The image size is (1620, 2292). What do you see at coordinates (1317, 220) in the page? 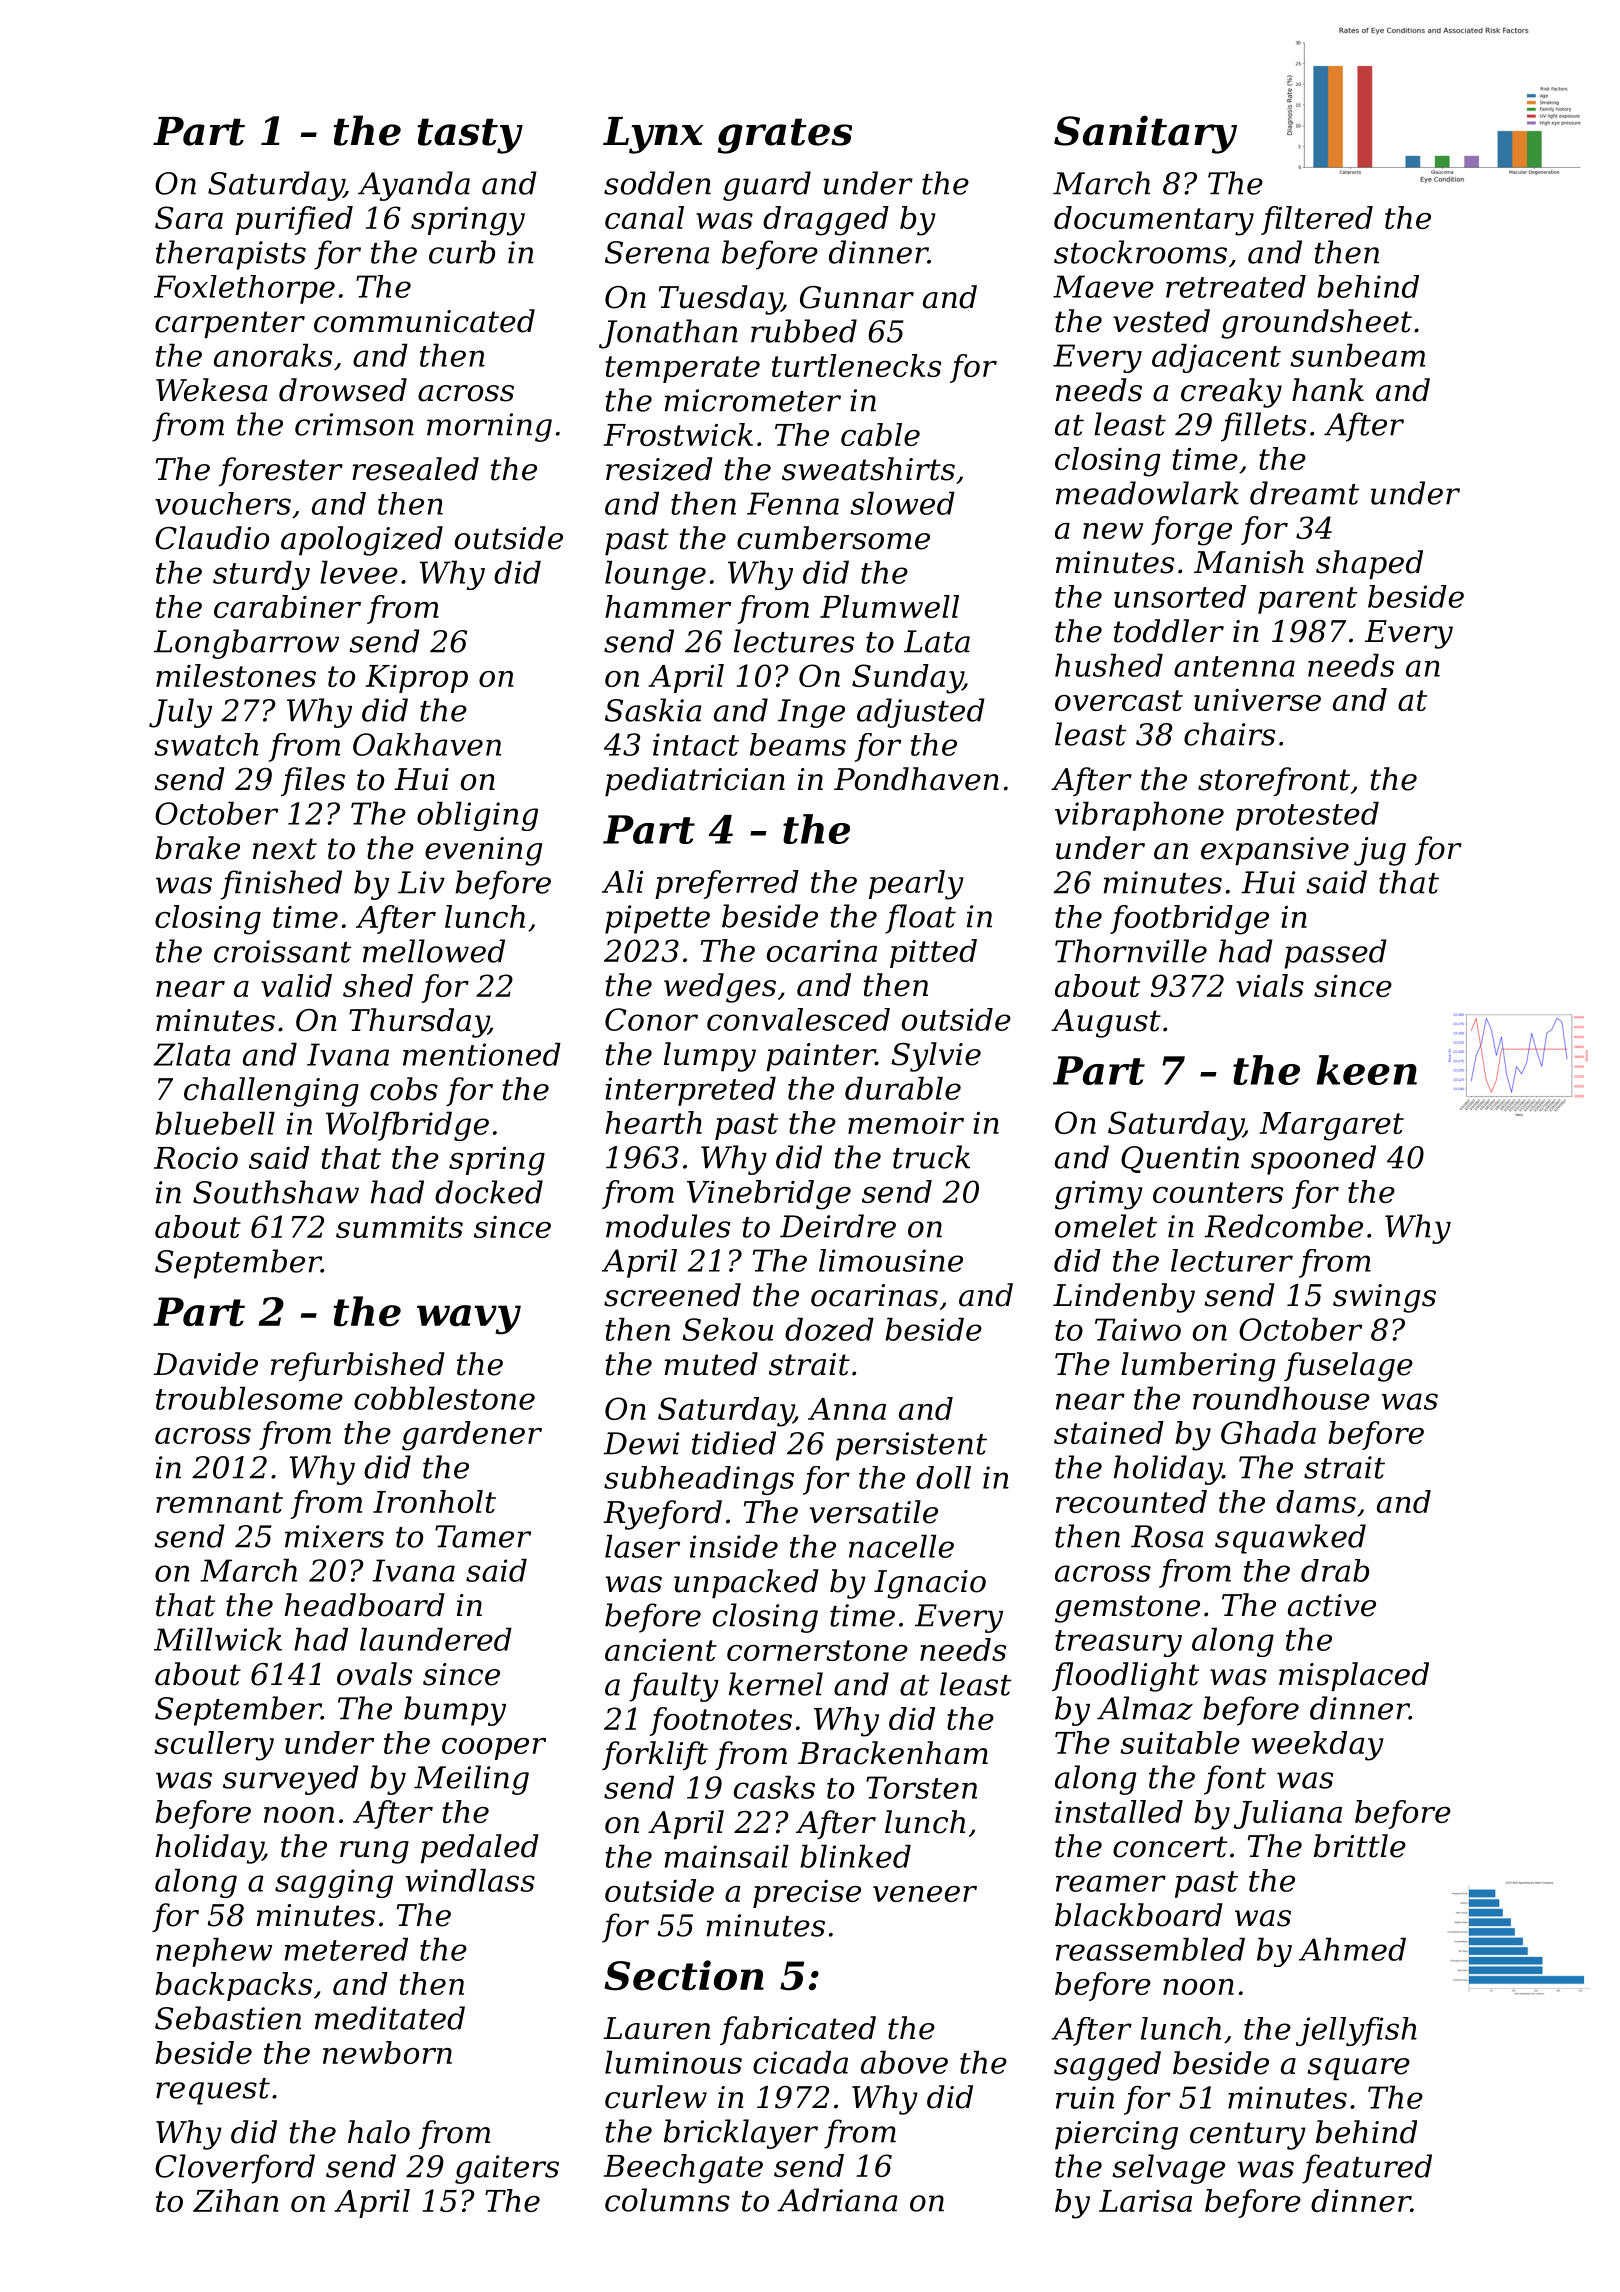
I see `filtered` at bounding box center [1317, 220].
